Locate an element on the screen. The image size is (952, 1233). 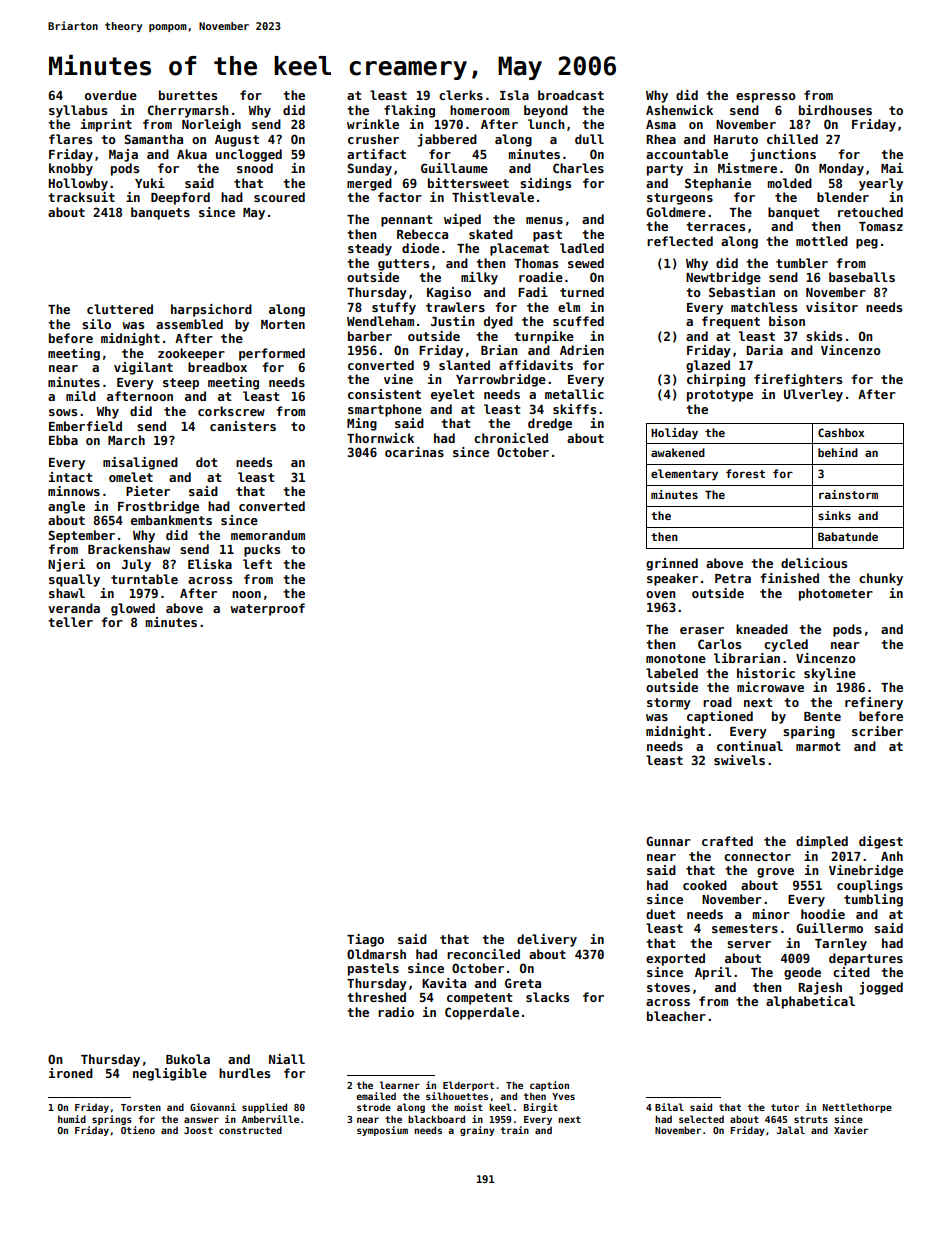
ironed is located at coordinates (71, 1073).
